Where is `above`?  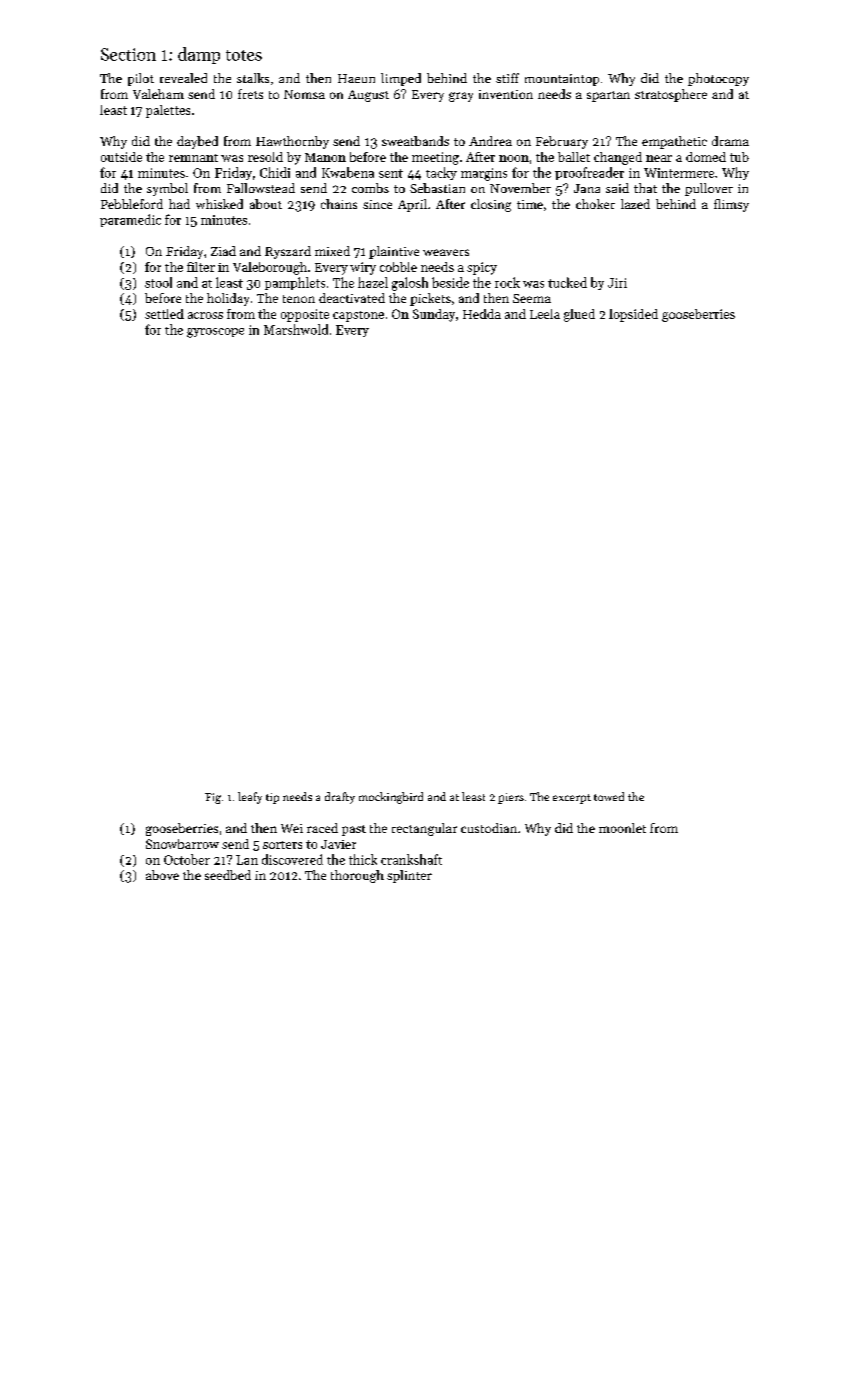 above is located at coordinates (162, 875).
